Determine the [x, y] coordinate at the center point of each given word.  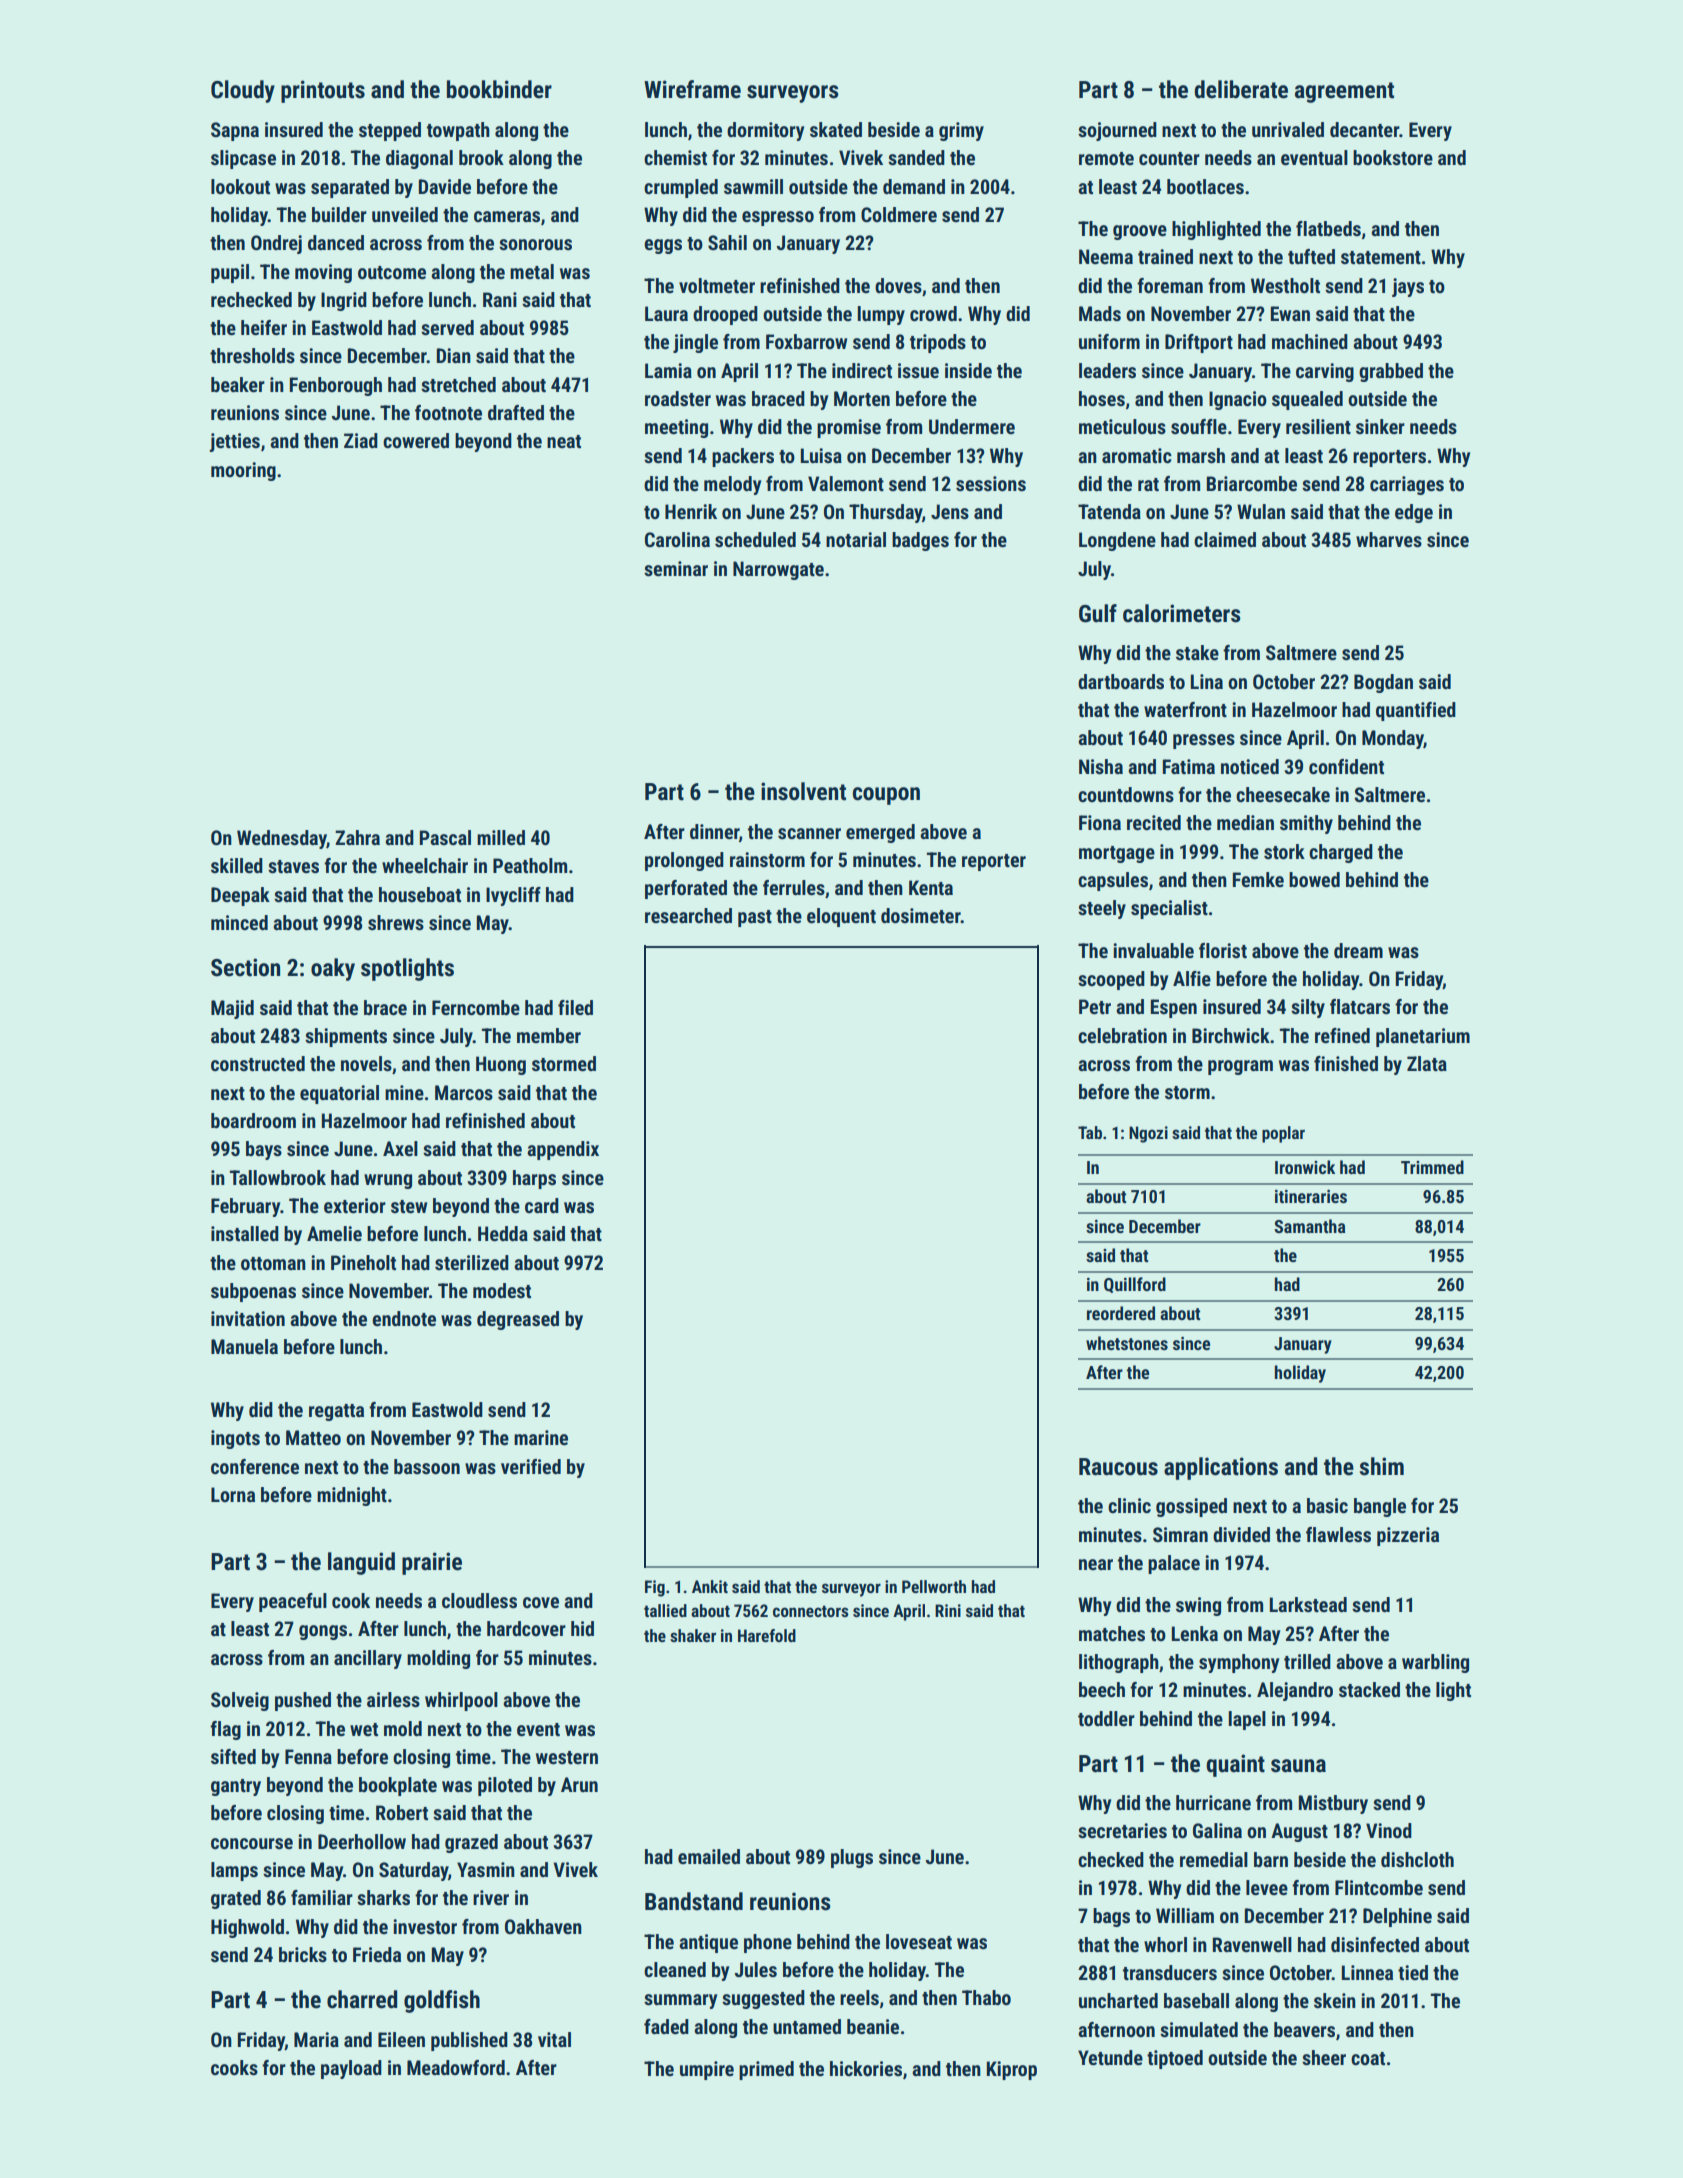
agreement [1344, 92]
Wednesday [282, 839]
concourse [252, 1843]
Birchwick [1231, 1035]
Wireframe [692, 89]
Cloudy [243, 91]
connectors [811, 1611]
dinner [714, 831]
